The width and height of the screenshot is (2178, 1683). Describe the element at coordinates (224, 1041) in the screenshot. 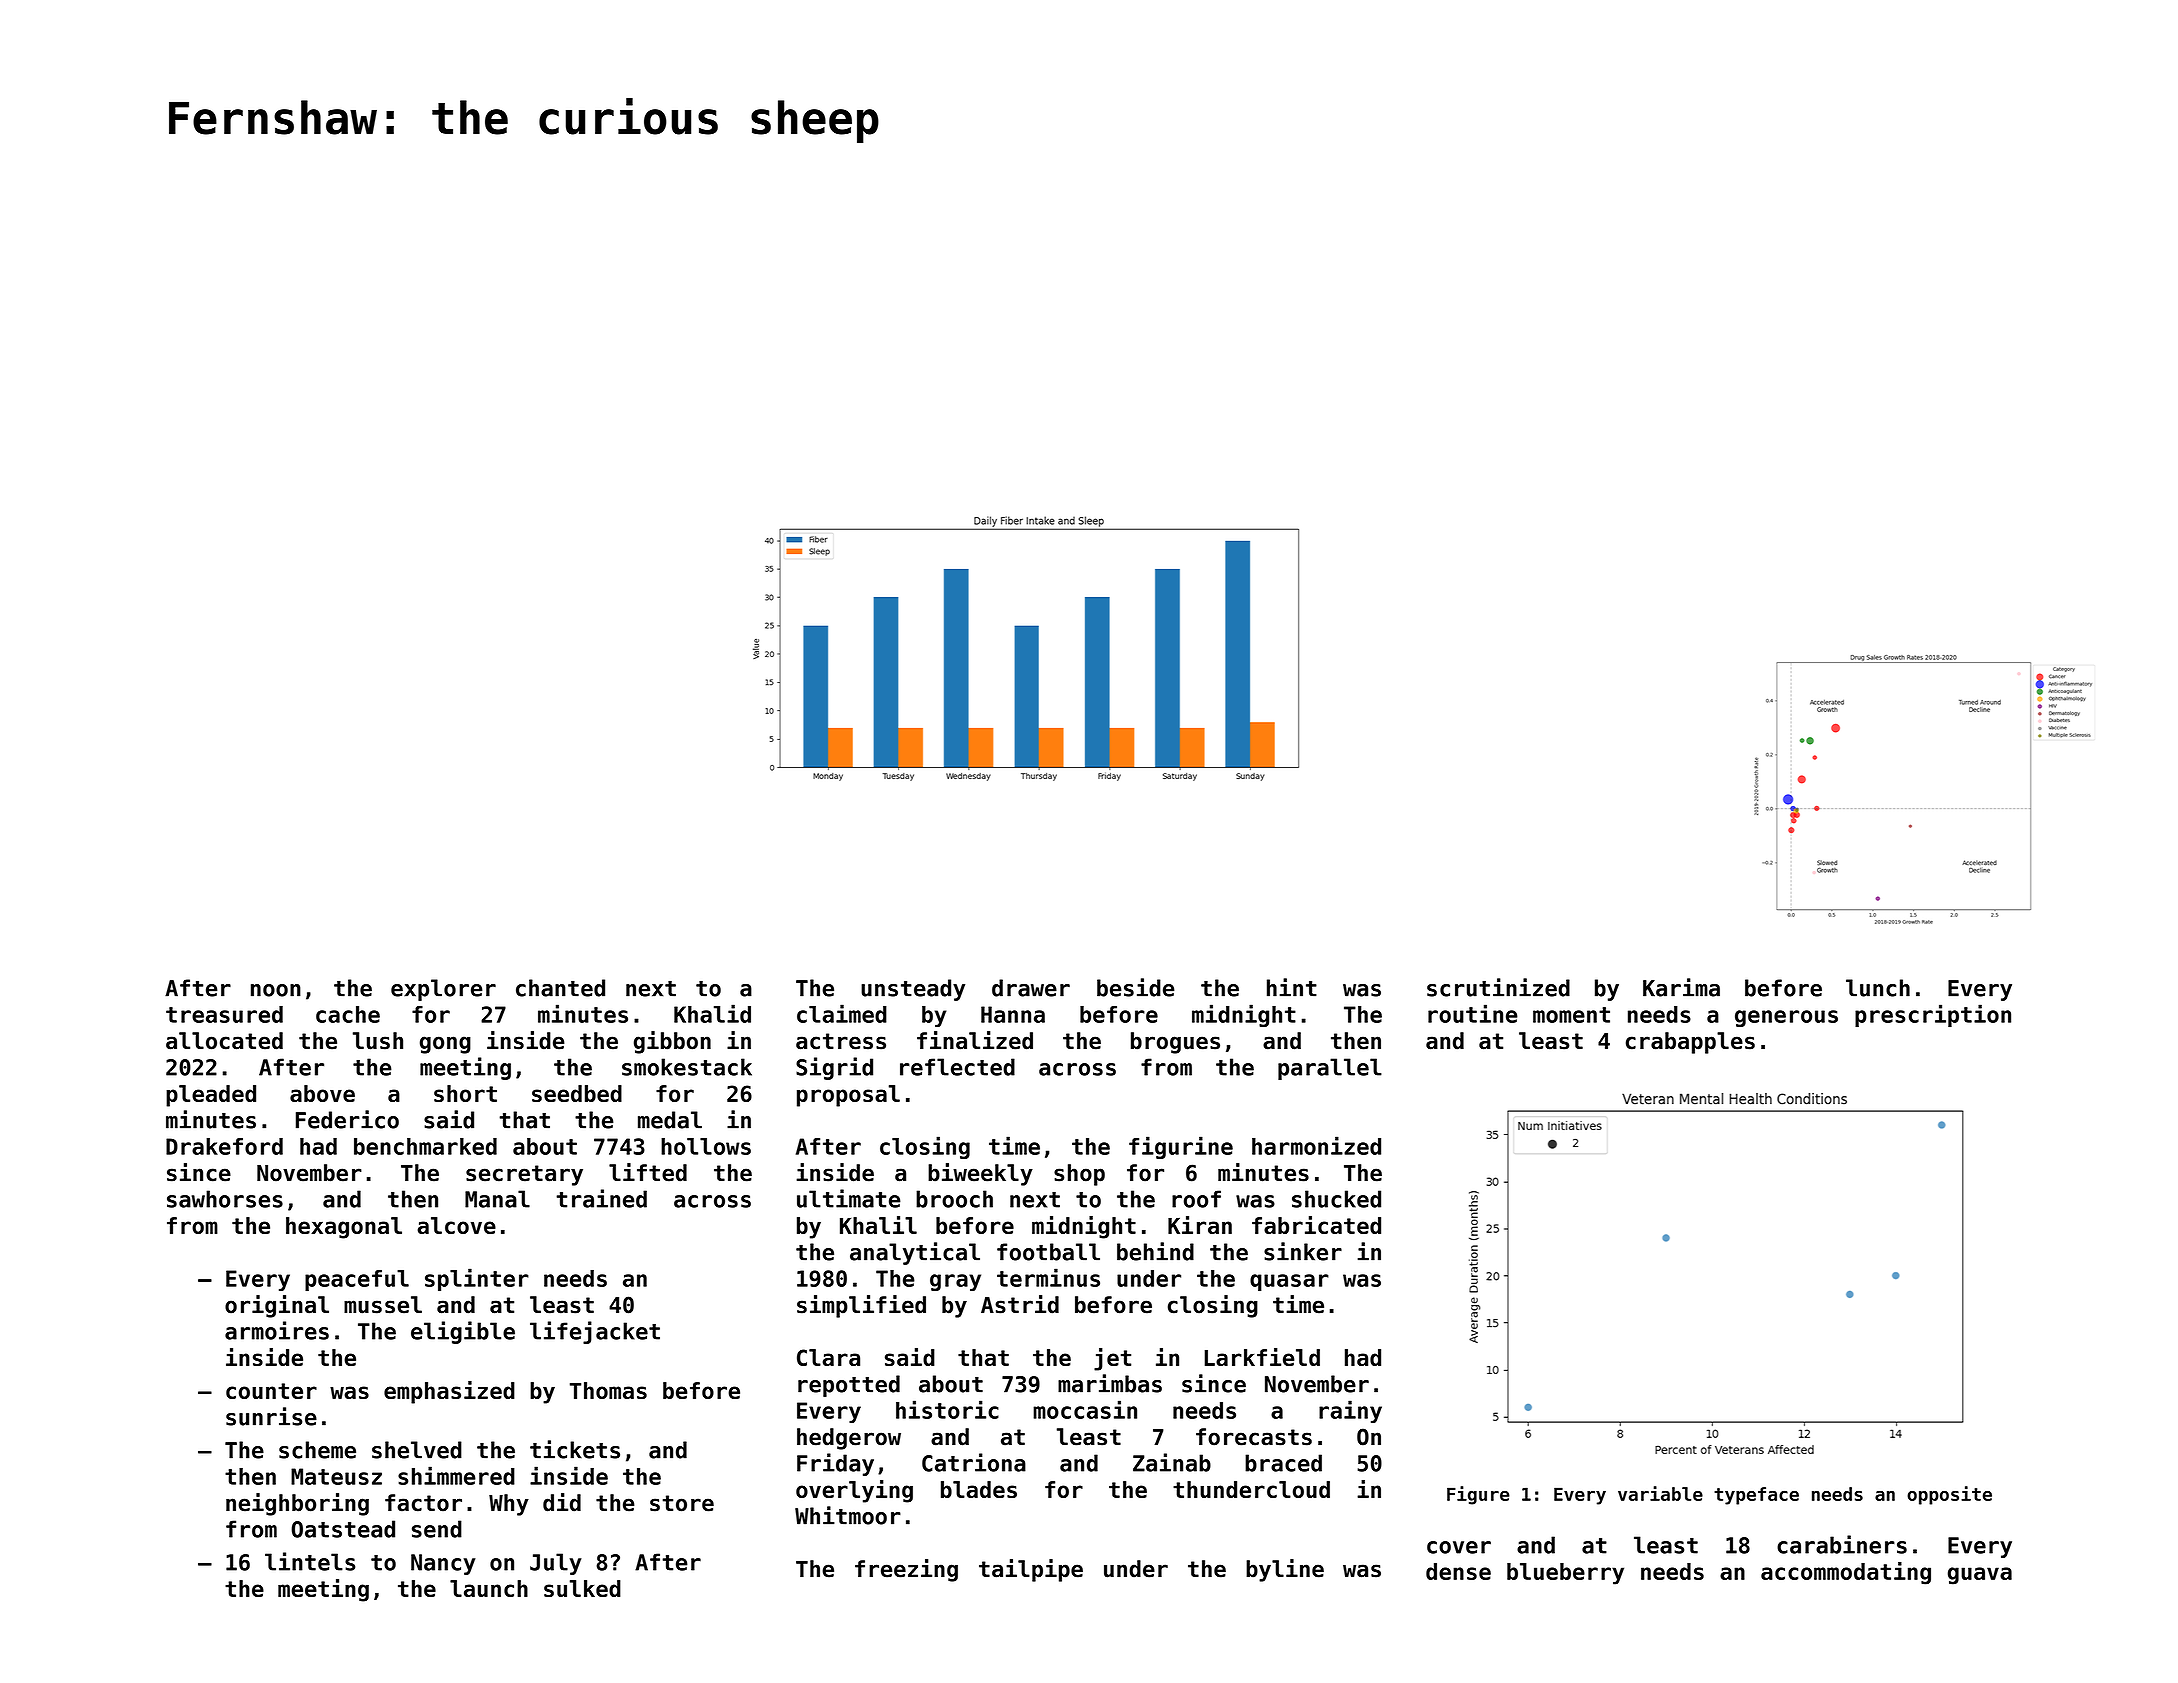

I see `allocated` at that location.
